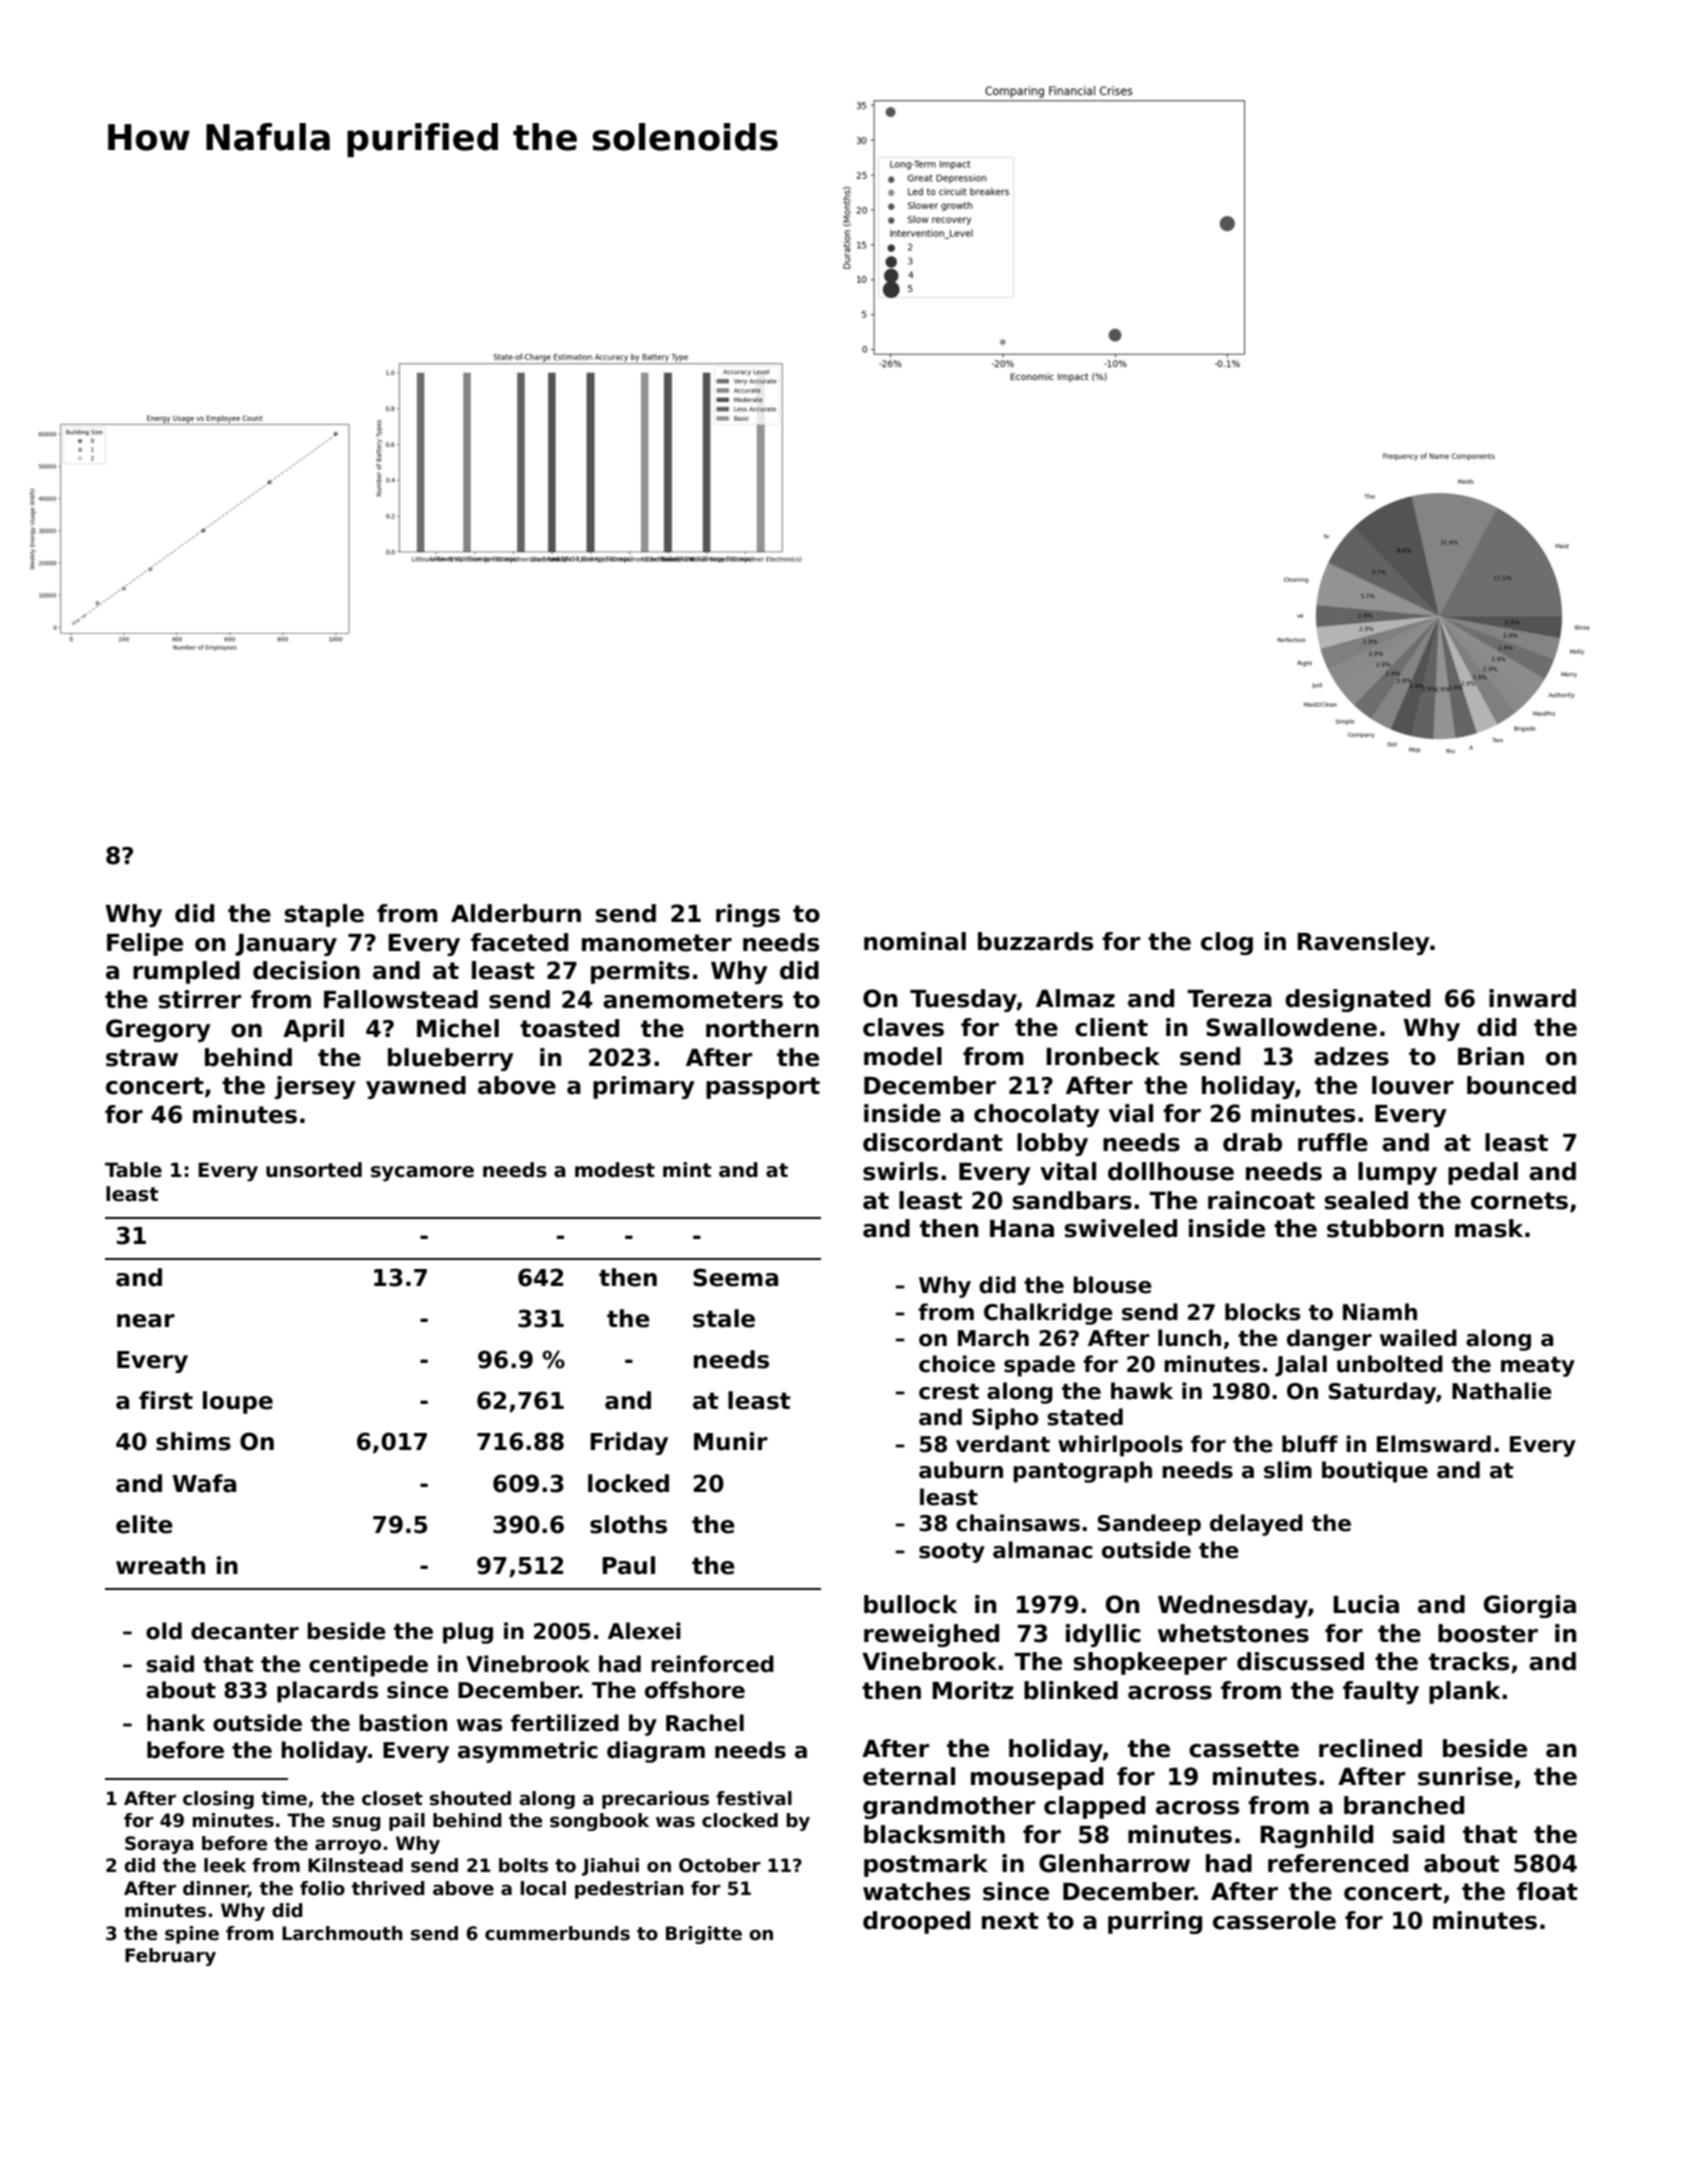  I want to click on Elmsward, so click(1434, 1444).
